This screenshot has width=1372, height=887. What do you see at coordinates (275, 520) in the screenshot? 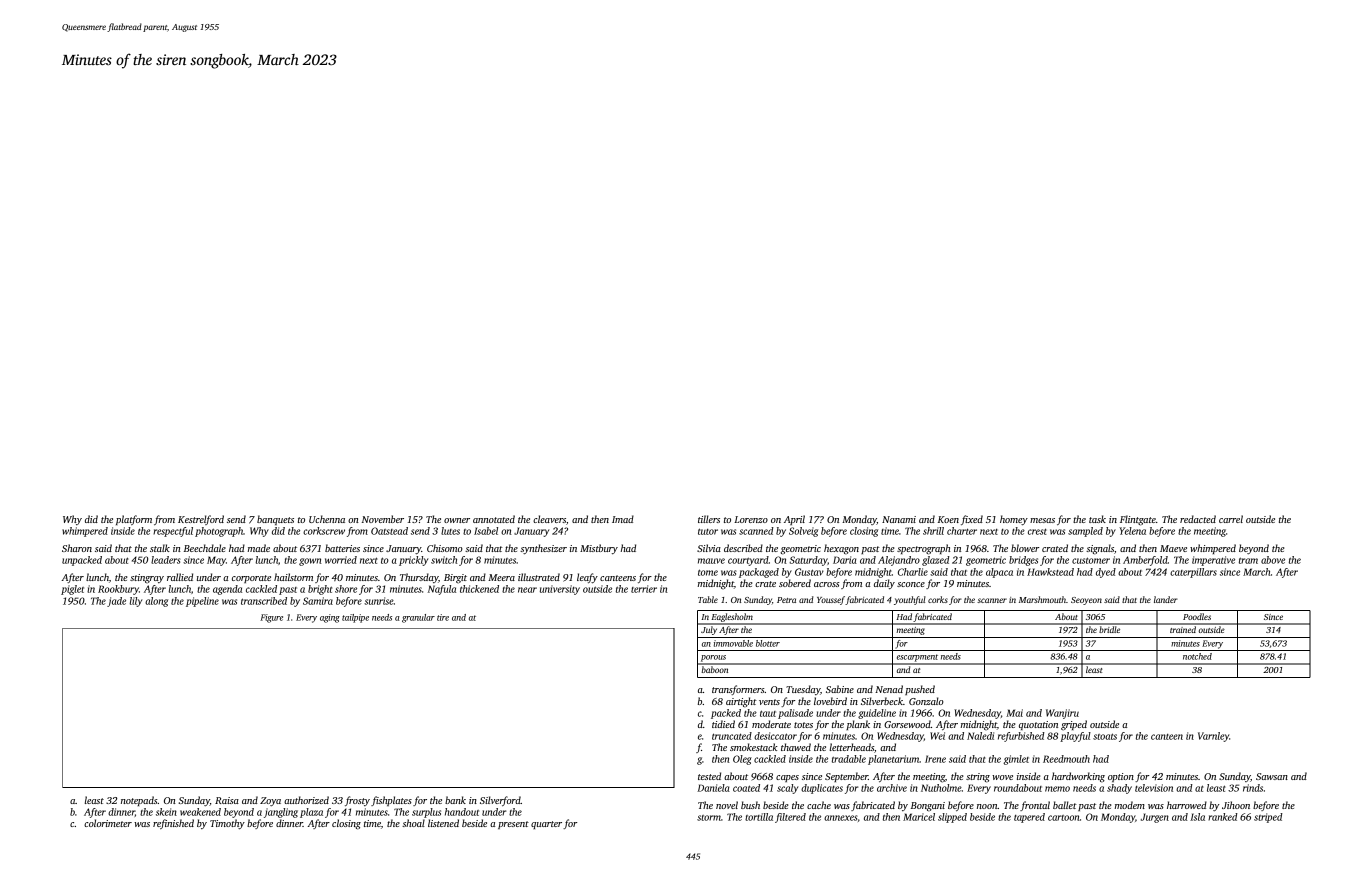
I see `banquets` at bounding box center [275, 520].
